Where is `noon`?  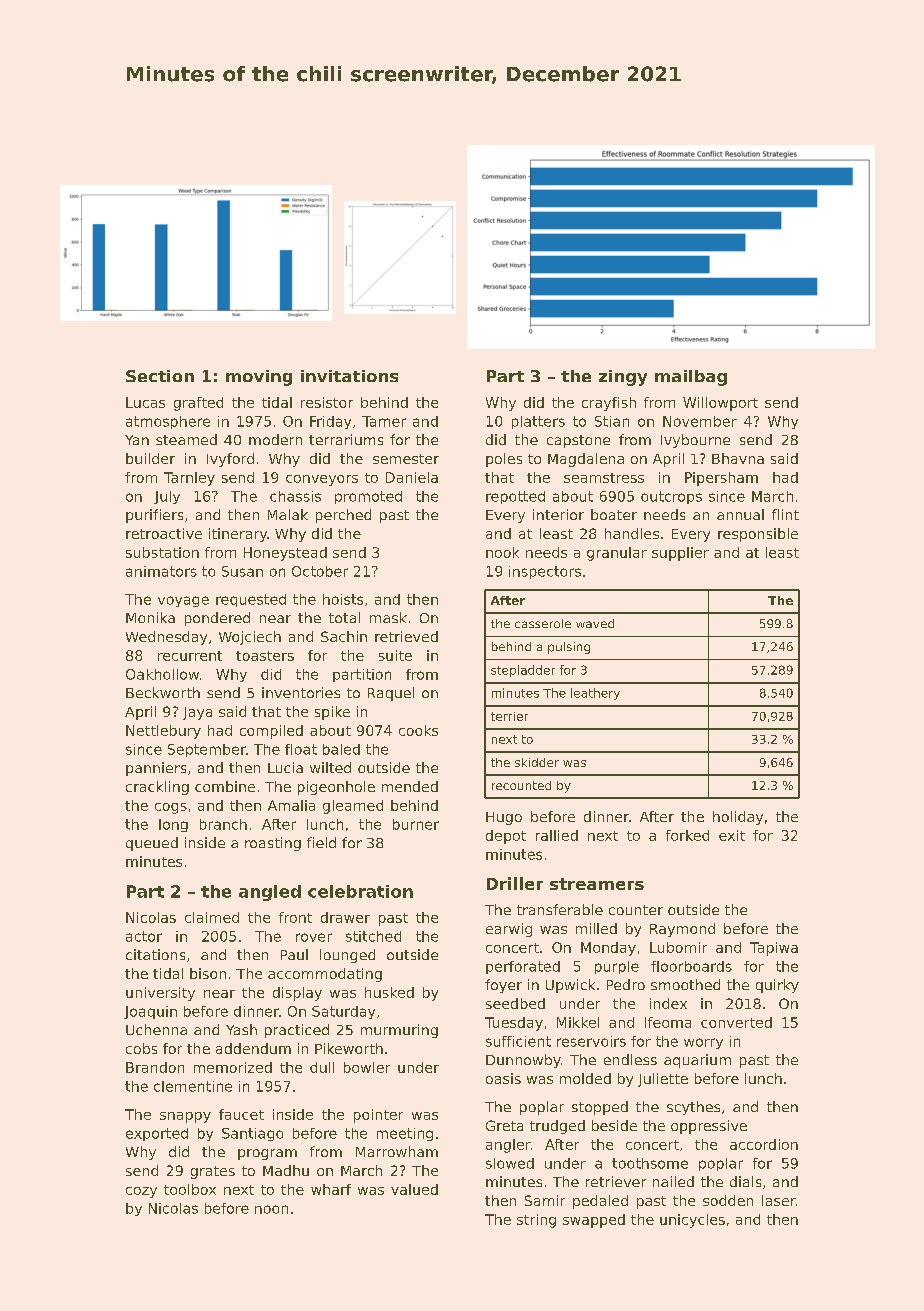 noon is located at coordinates (271, 1209).
